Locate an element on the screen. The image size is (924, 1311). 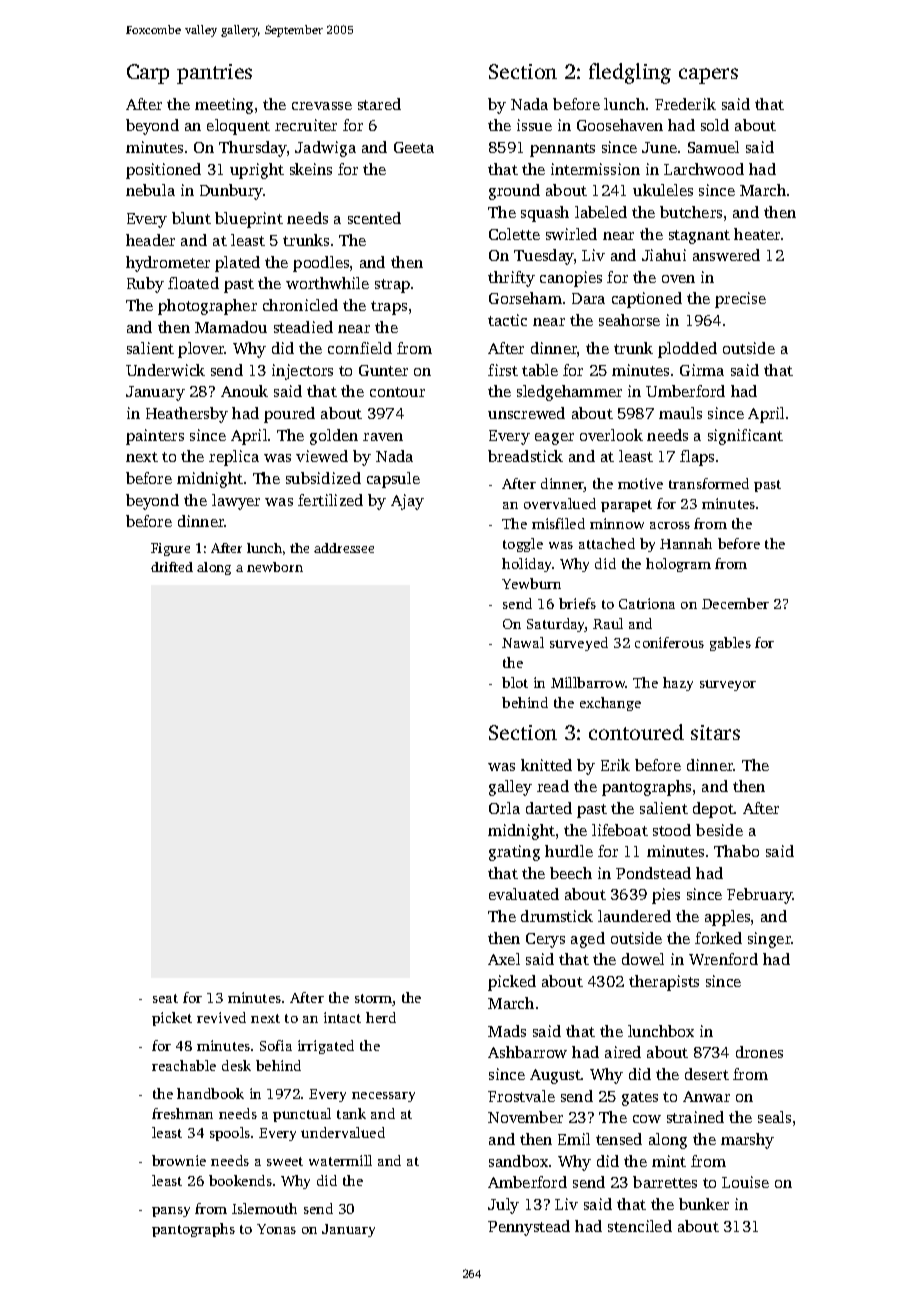
holiday is located at coordinates (526, 565).
